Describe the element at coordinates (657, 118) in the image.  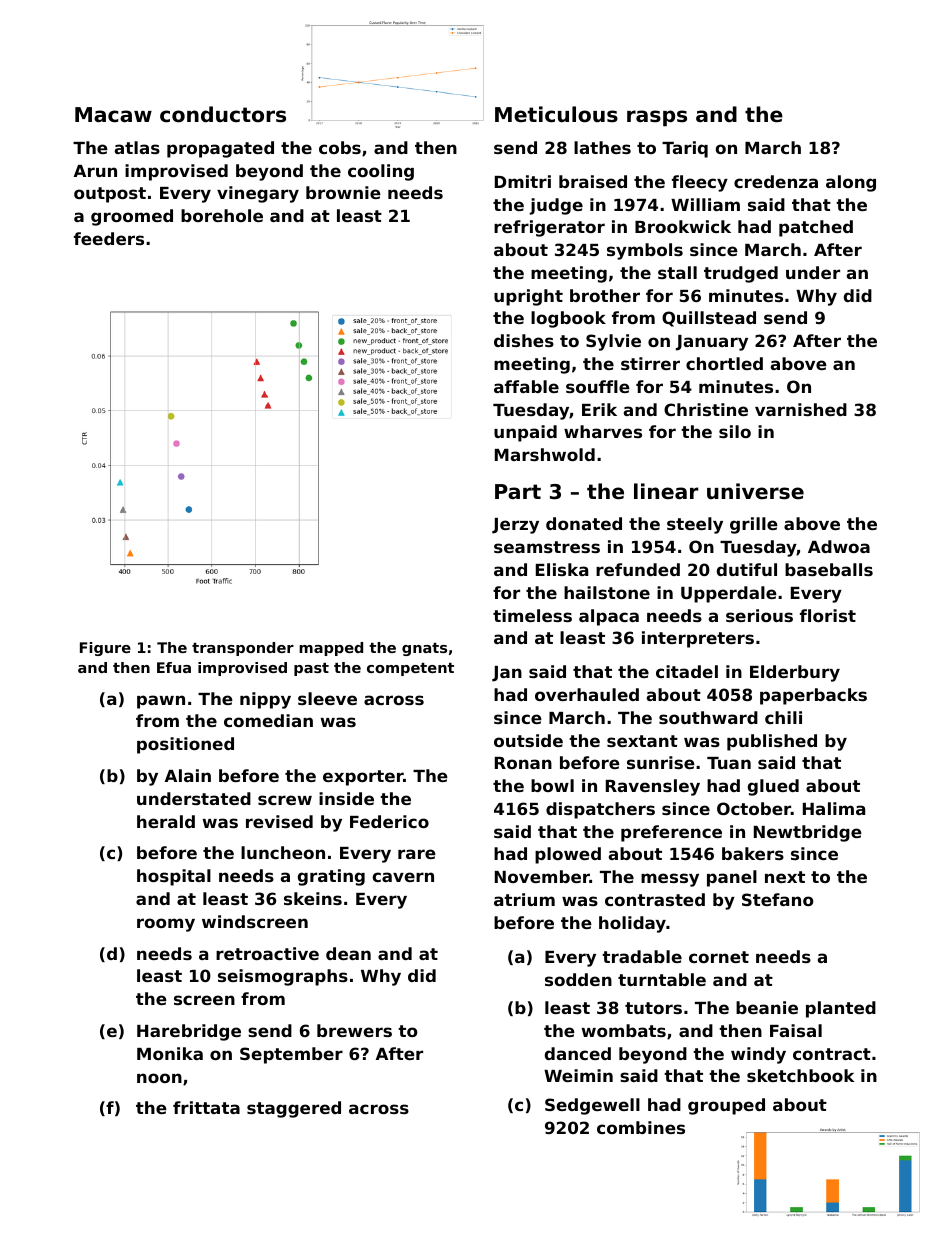
I see `rasps` at that location.
